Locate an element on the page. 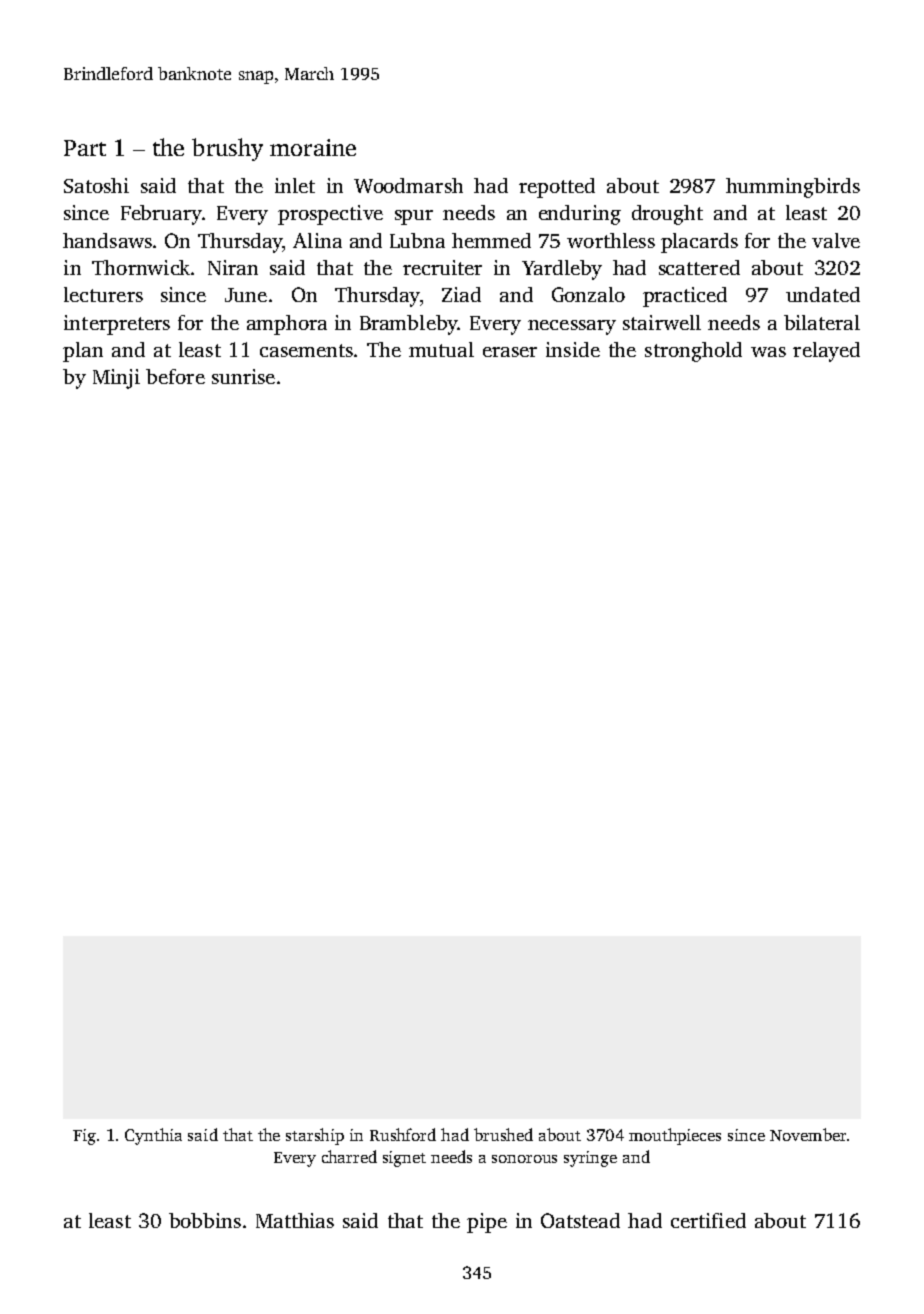 This page has height=1314, width=924. casements is located at coordinates (306, 350).
